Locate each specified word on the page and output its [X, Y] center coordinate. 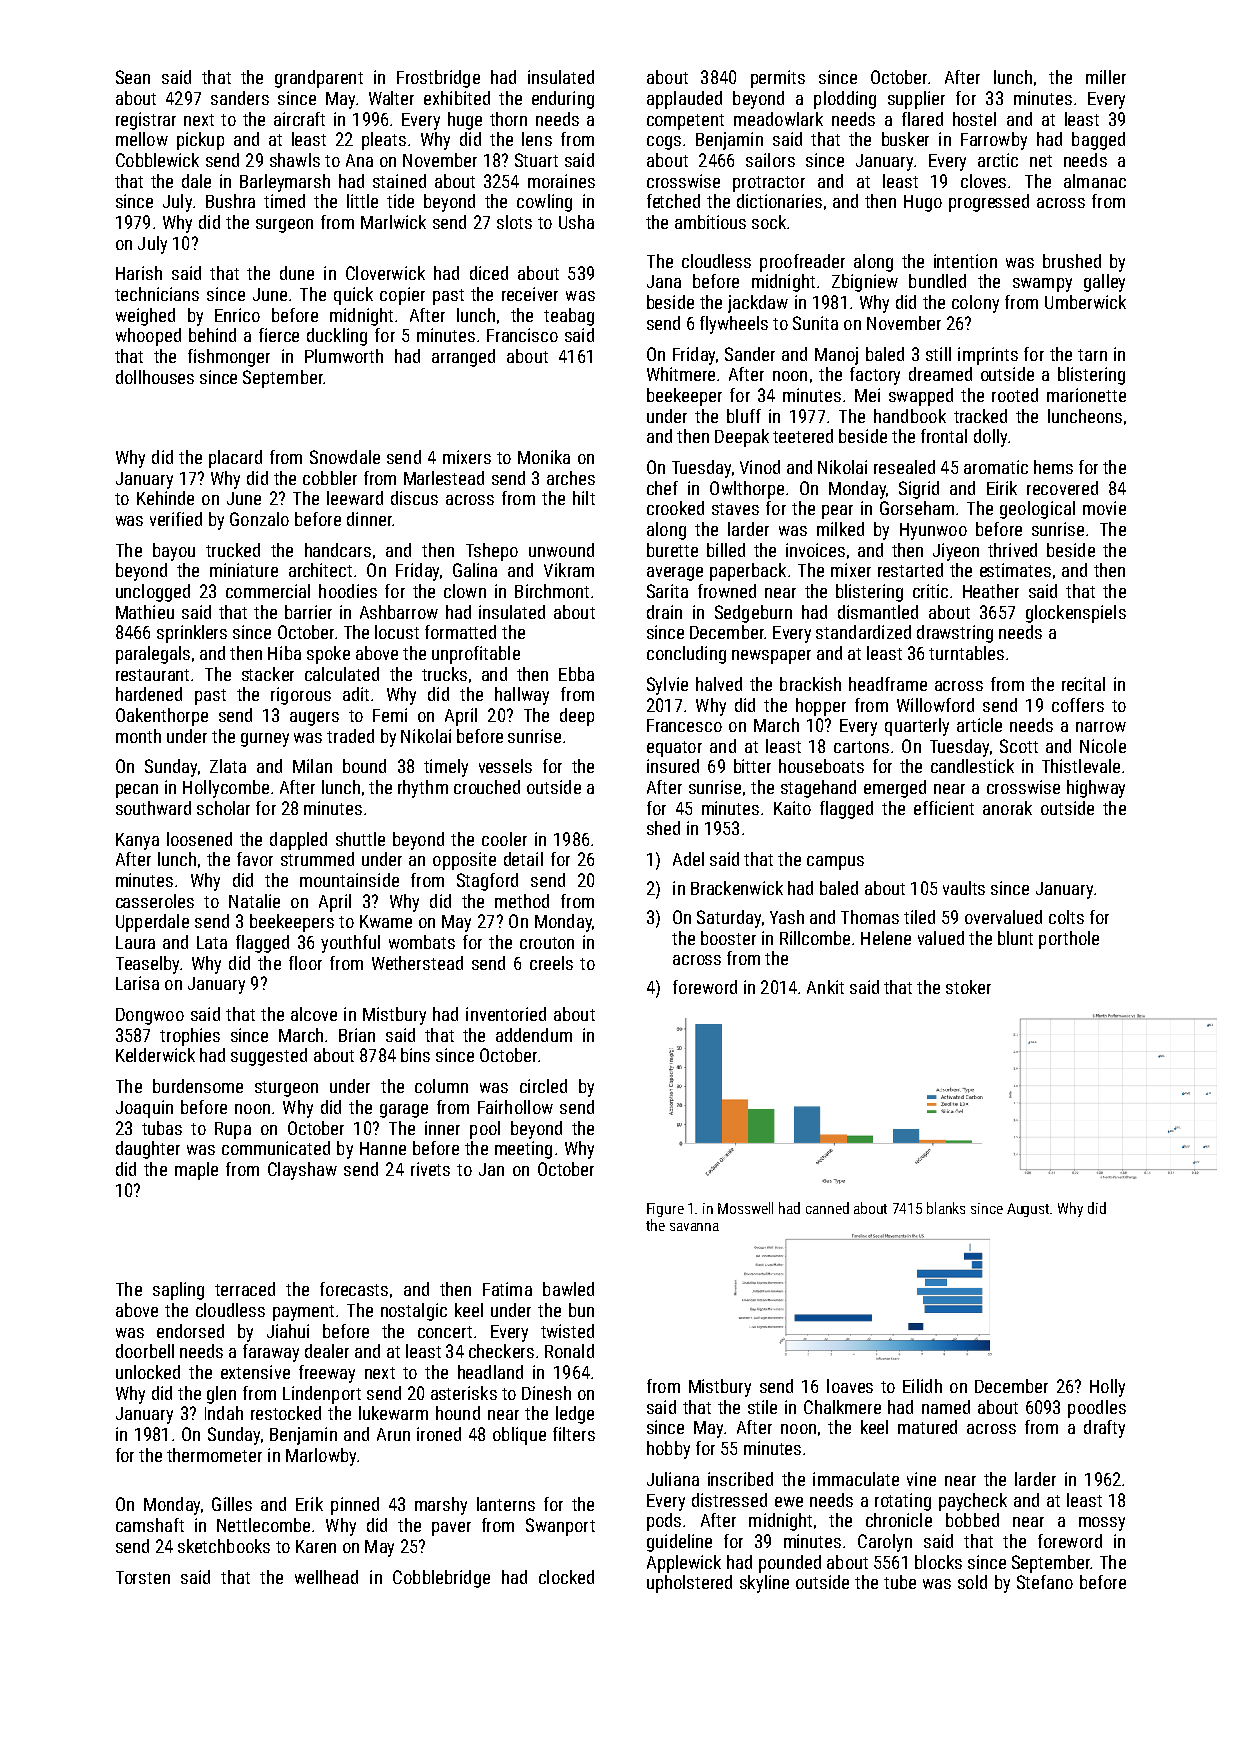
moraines [561, 181]
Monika [544, 457]
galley [1104, 283]
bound [364, 766]
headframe [888, 684]
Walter [391, 98]
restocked [286, 1413]
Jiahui [288, 1331]
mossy [1102, 1524]
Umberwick [1085, 302]
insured [673, 766]
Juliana [673, 1479]
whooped [148, 337]
